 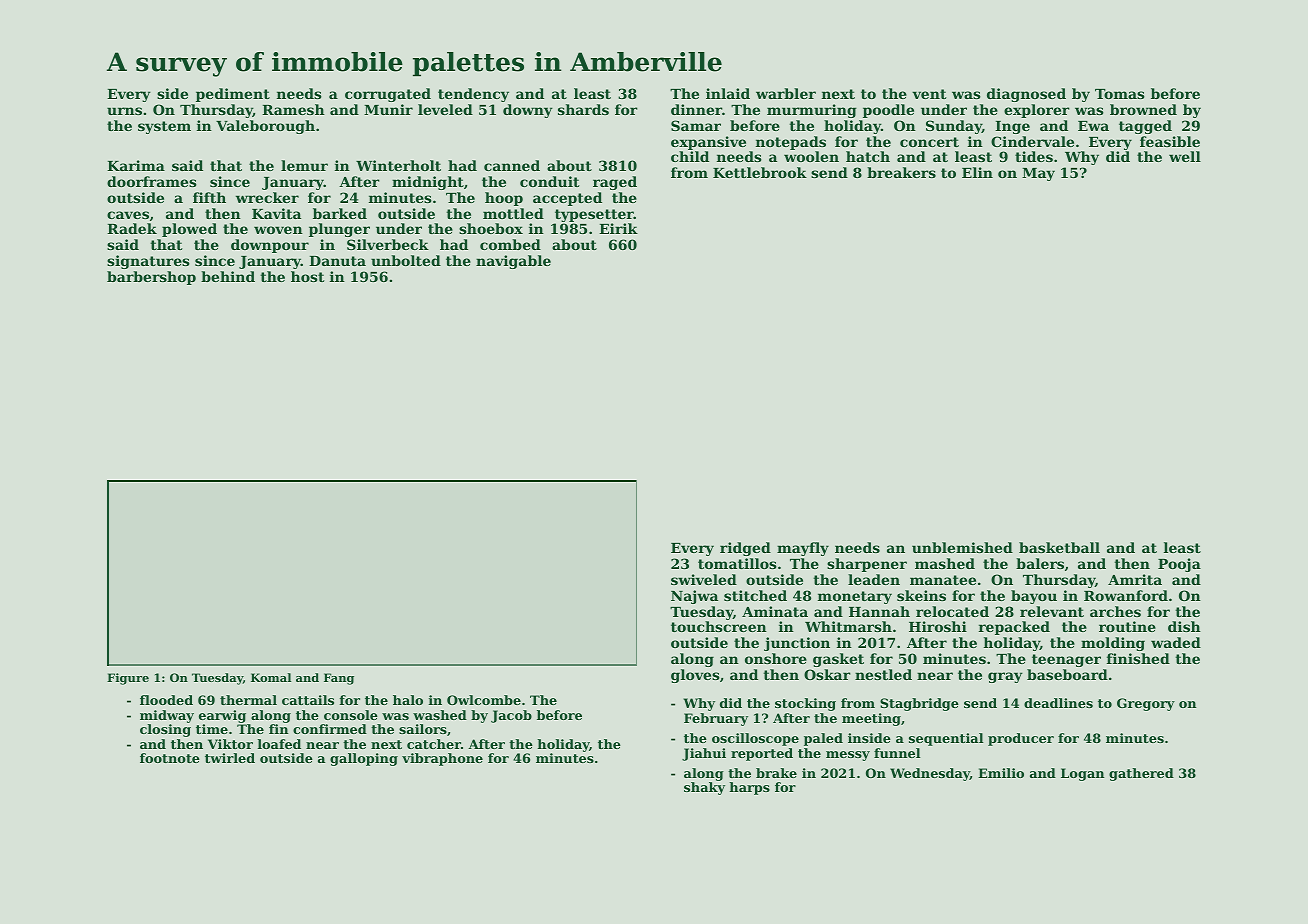 I want to click on pediment, so click(x=233, y=95).
